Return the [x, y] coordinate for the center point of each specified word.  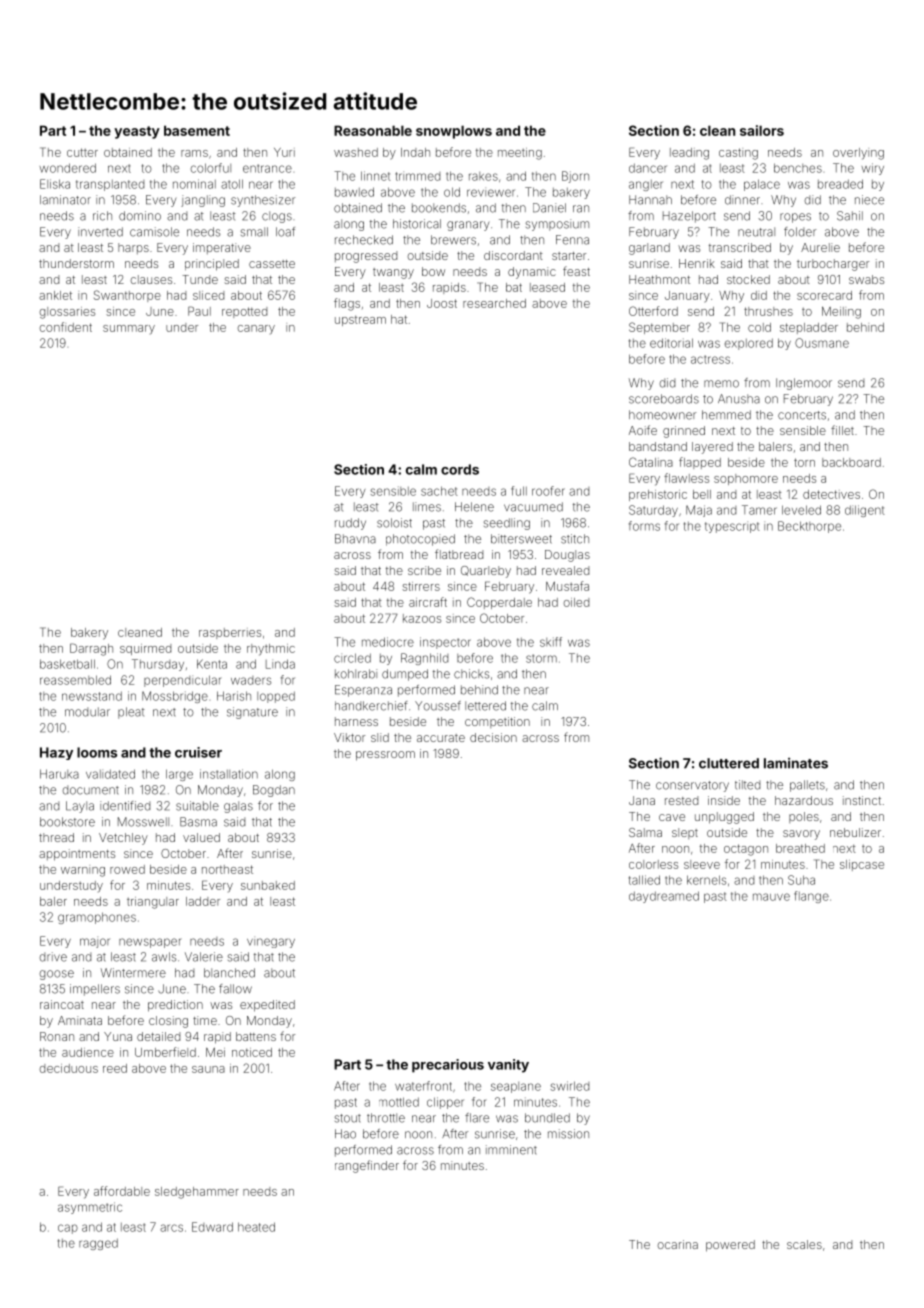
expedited [267, 1006]
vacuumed [533, 507]
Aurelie [820, 247]
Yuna [118, 1036]
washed [356, 152]
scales [804, 1244]
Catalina [651, 462]
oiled [576, 602]
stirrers [421, 586]
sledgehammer [197, 1193]
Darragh [91, 649]
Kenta [212, 664]
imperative [222, 248]
